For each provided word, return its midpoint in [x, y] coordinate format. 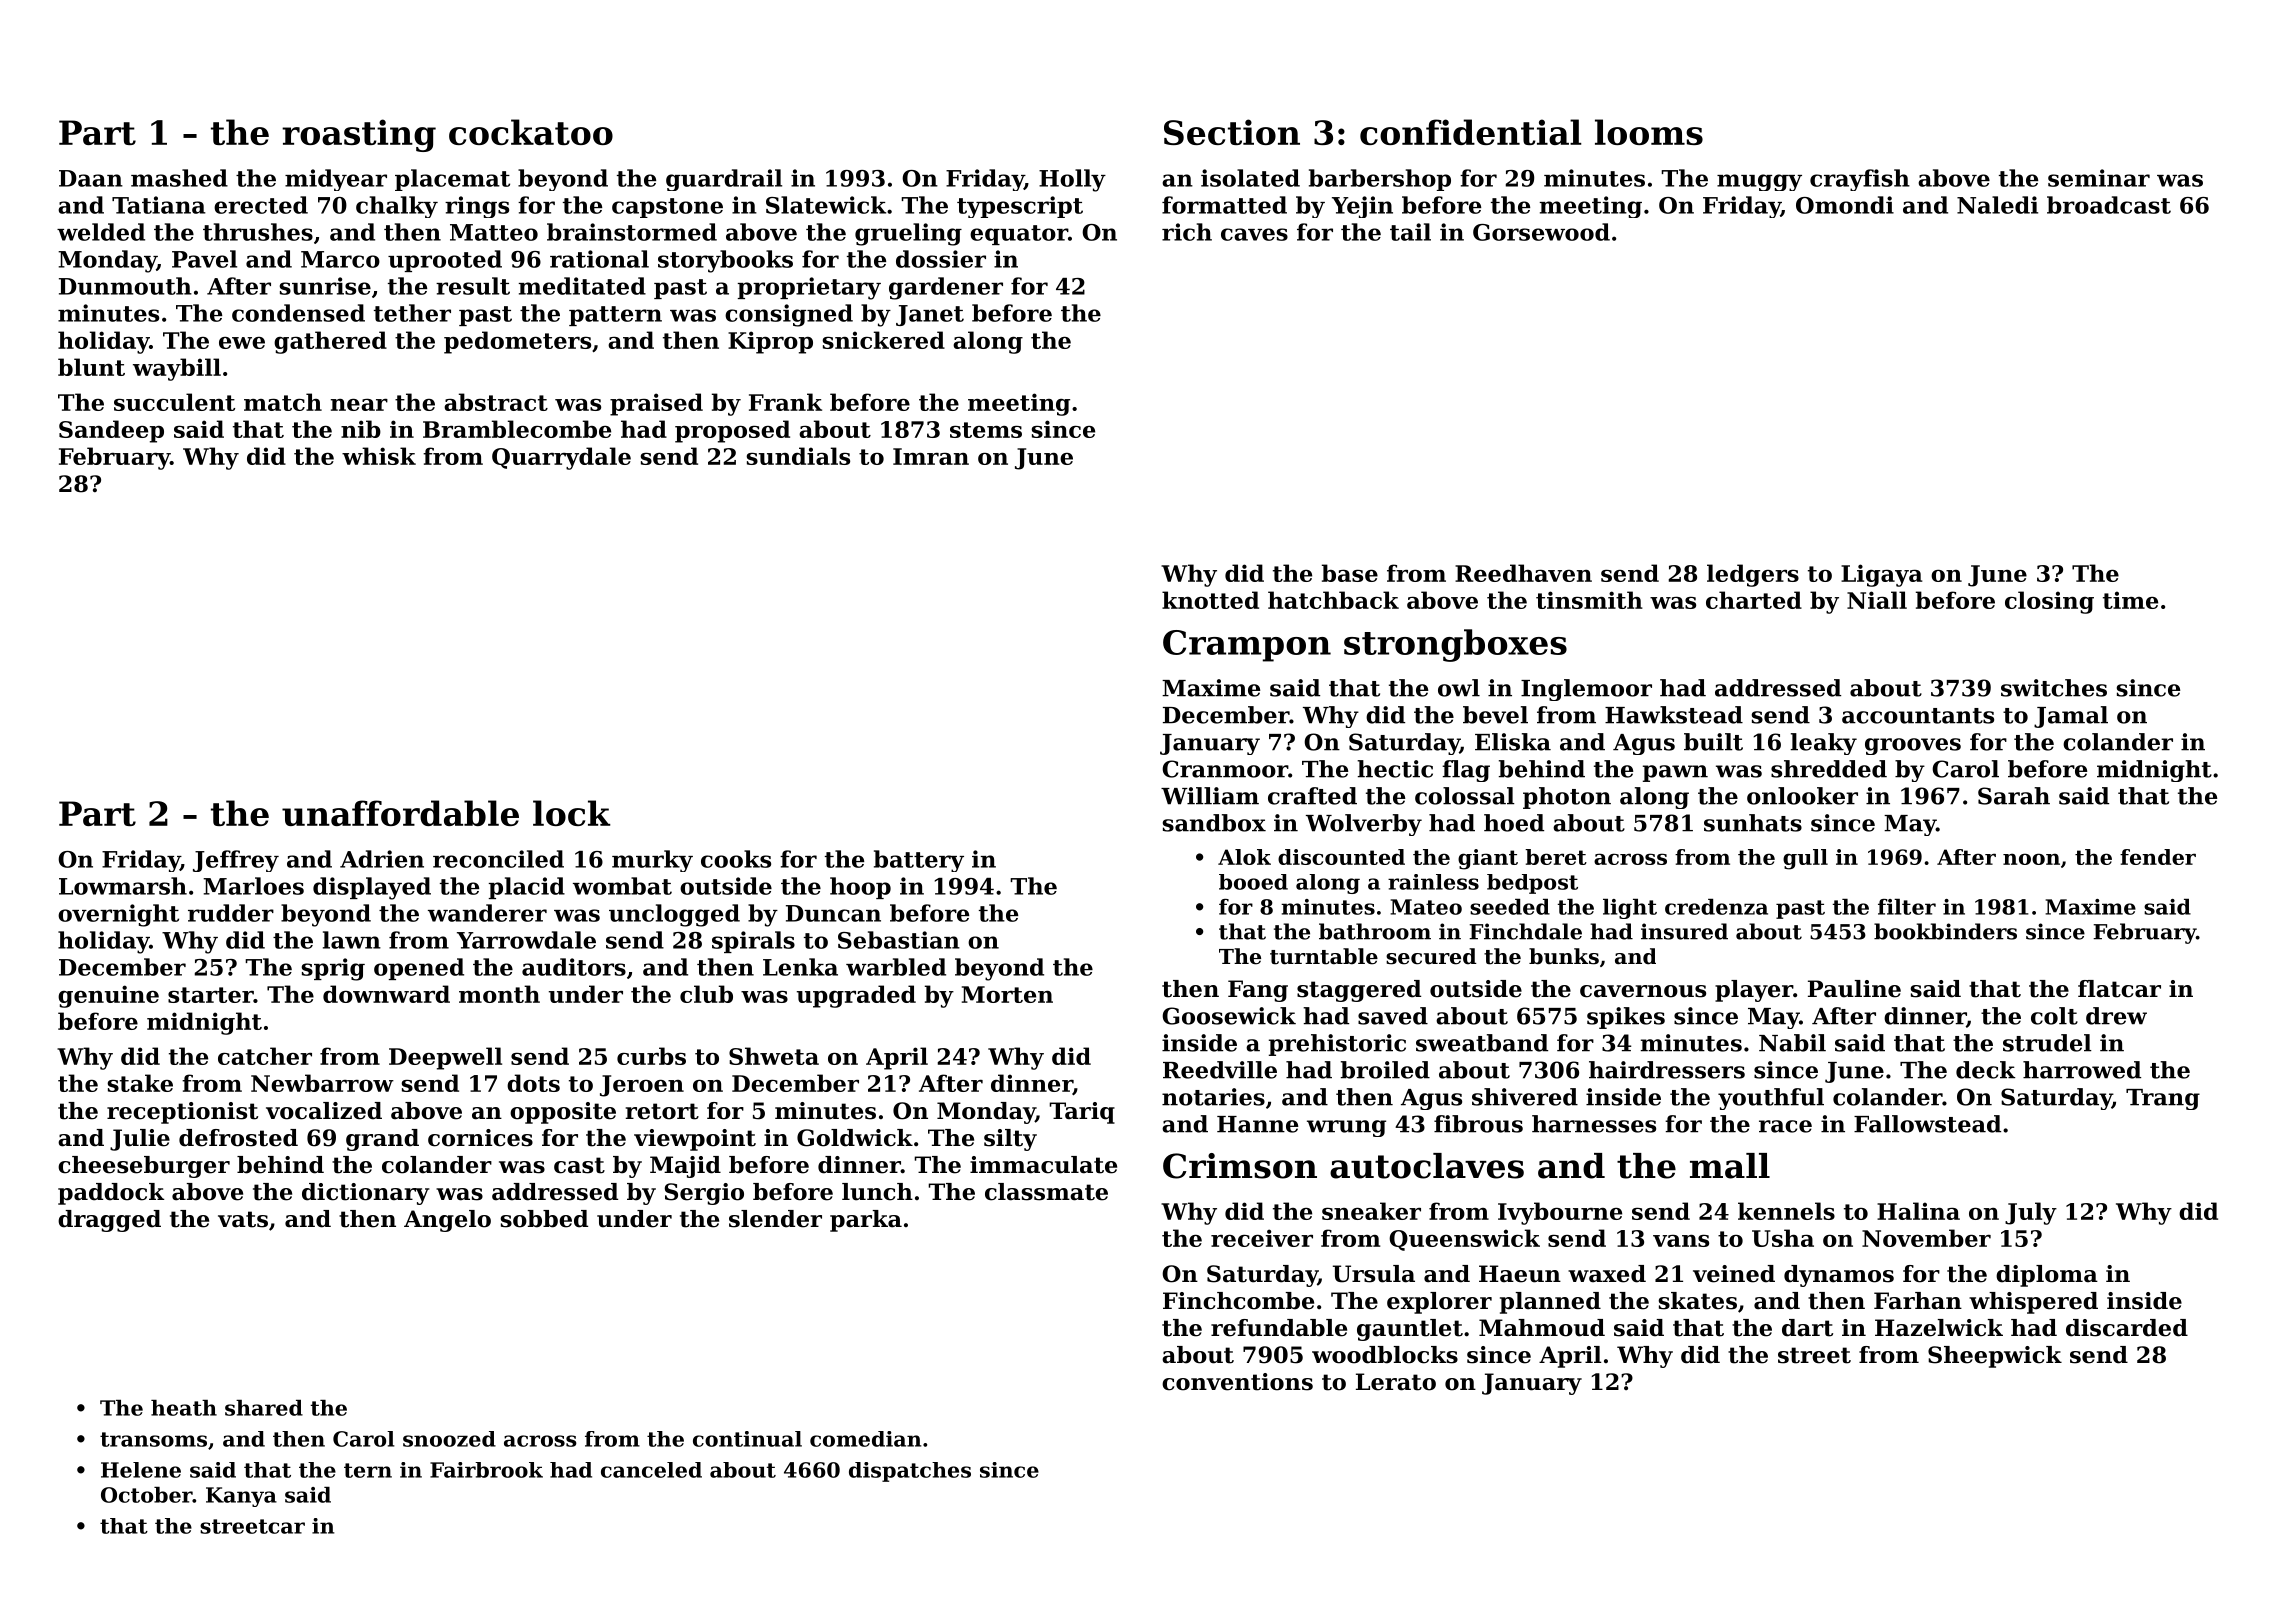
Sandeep [111, 431]
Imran [931, 456]
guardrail [724, 180]
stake [140, 1083]
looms [1649, 132]
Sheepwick [1995, 1357]
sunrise [325, 286]
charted [1754, 600]
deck [1985, 1070]
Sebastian [899, 940]
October [147, 1495]
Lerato [1396, 1382]
